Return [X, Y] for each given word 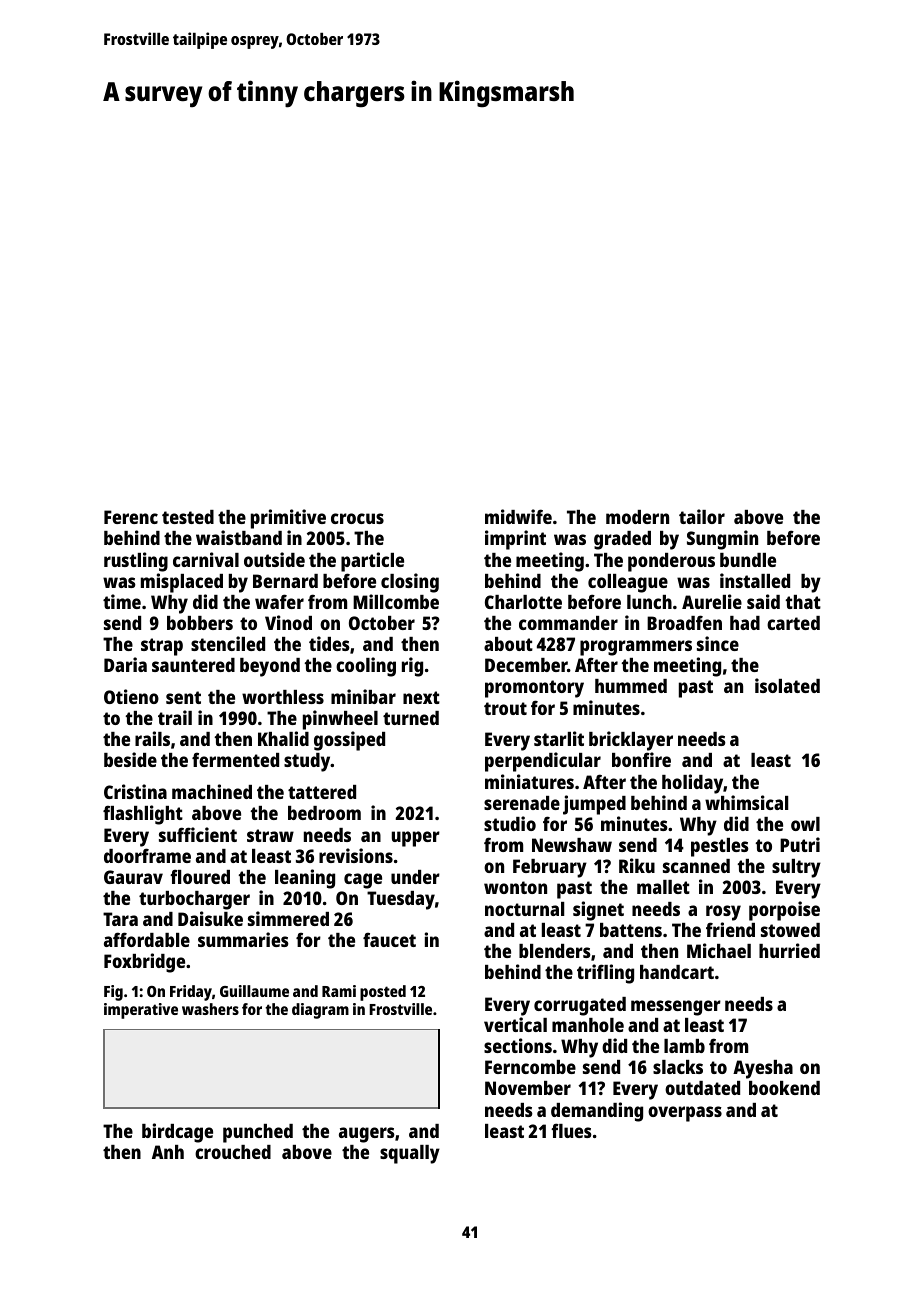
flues [571, 1130]
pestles [720, 847]
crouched [233, 1152]
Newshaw [572, 845]
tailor [702, 516]
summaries [243, 939]
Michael [719, 950]
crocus [357, 518]
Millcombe [396, 601]
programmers [636, 648]
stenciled [228, 643]
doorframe [147, 855]
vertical [515, 1024]
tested [188, 517]
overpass [685, 1114]
